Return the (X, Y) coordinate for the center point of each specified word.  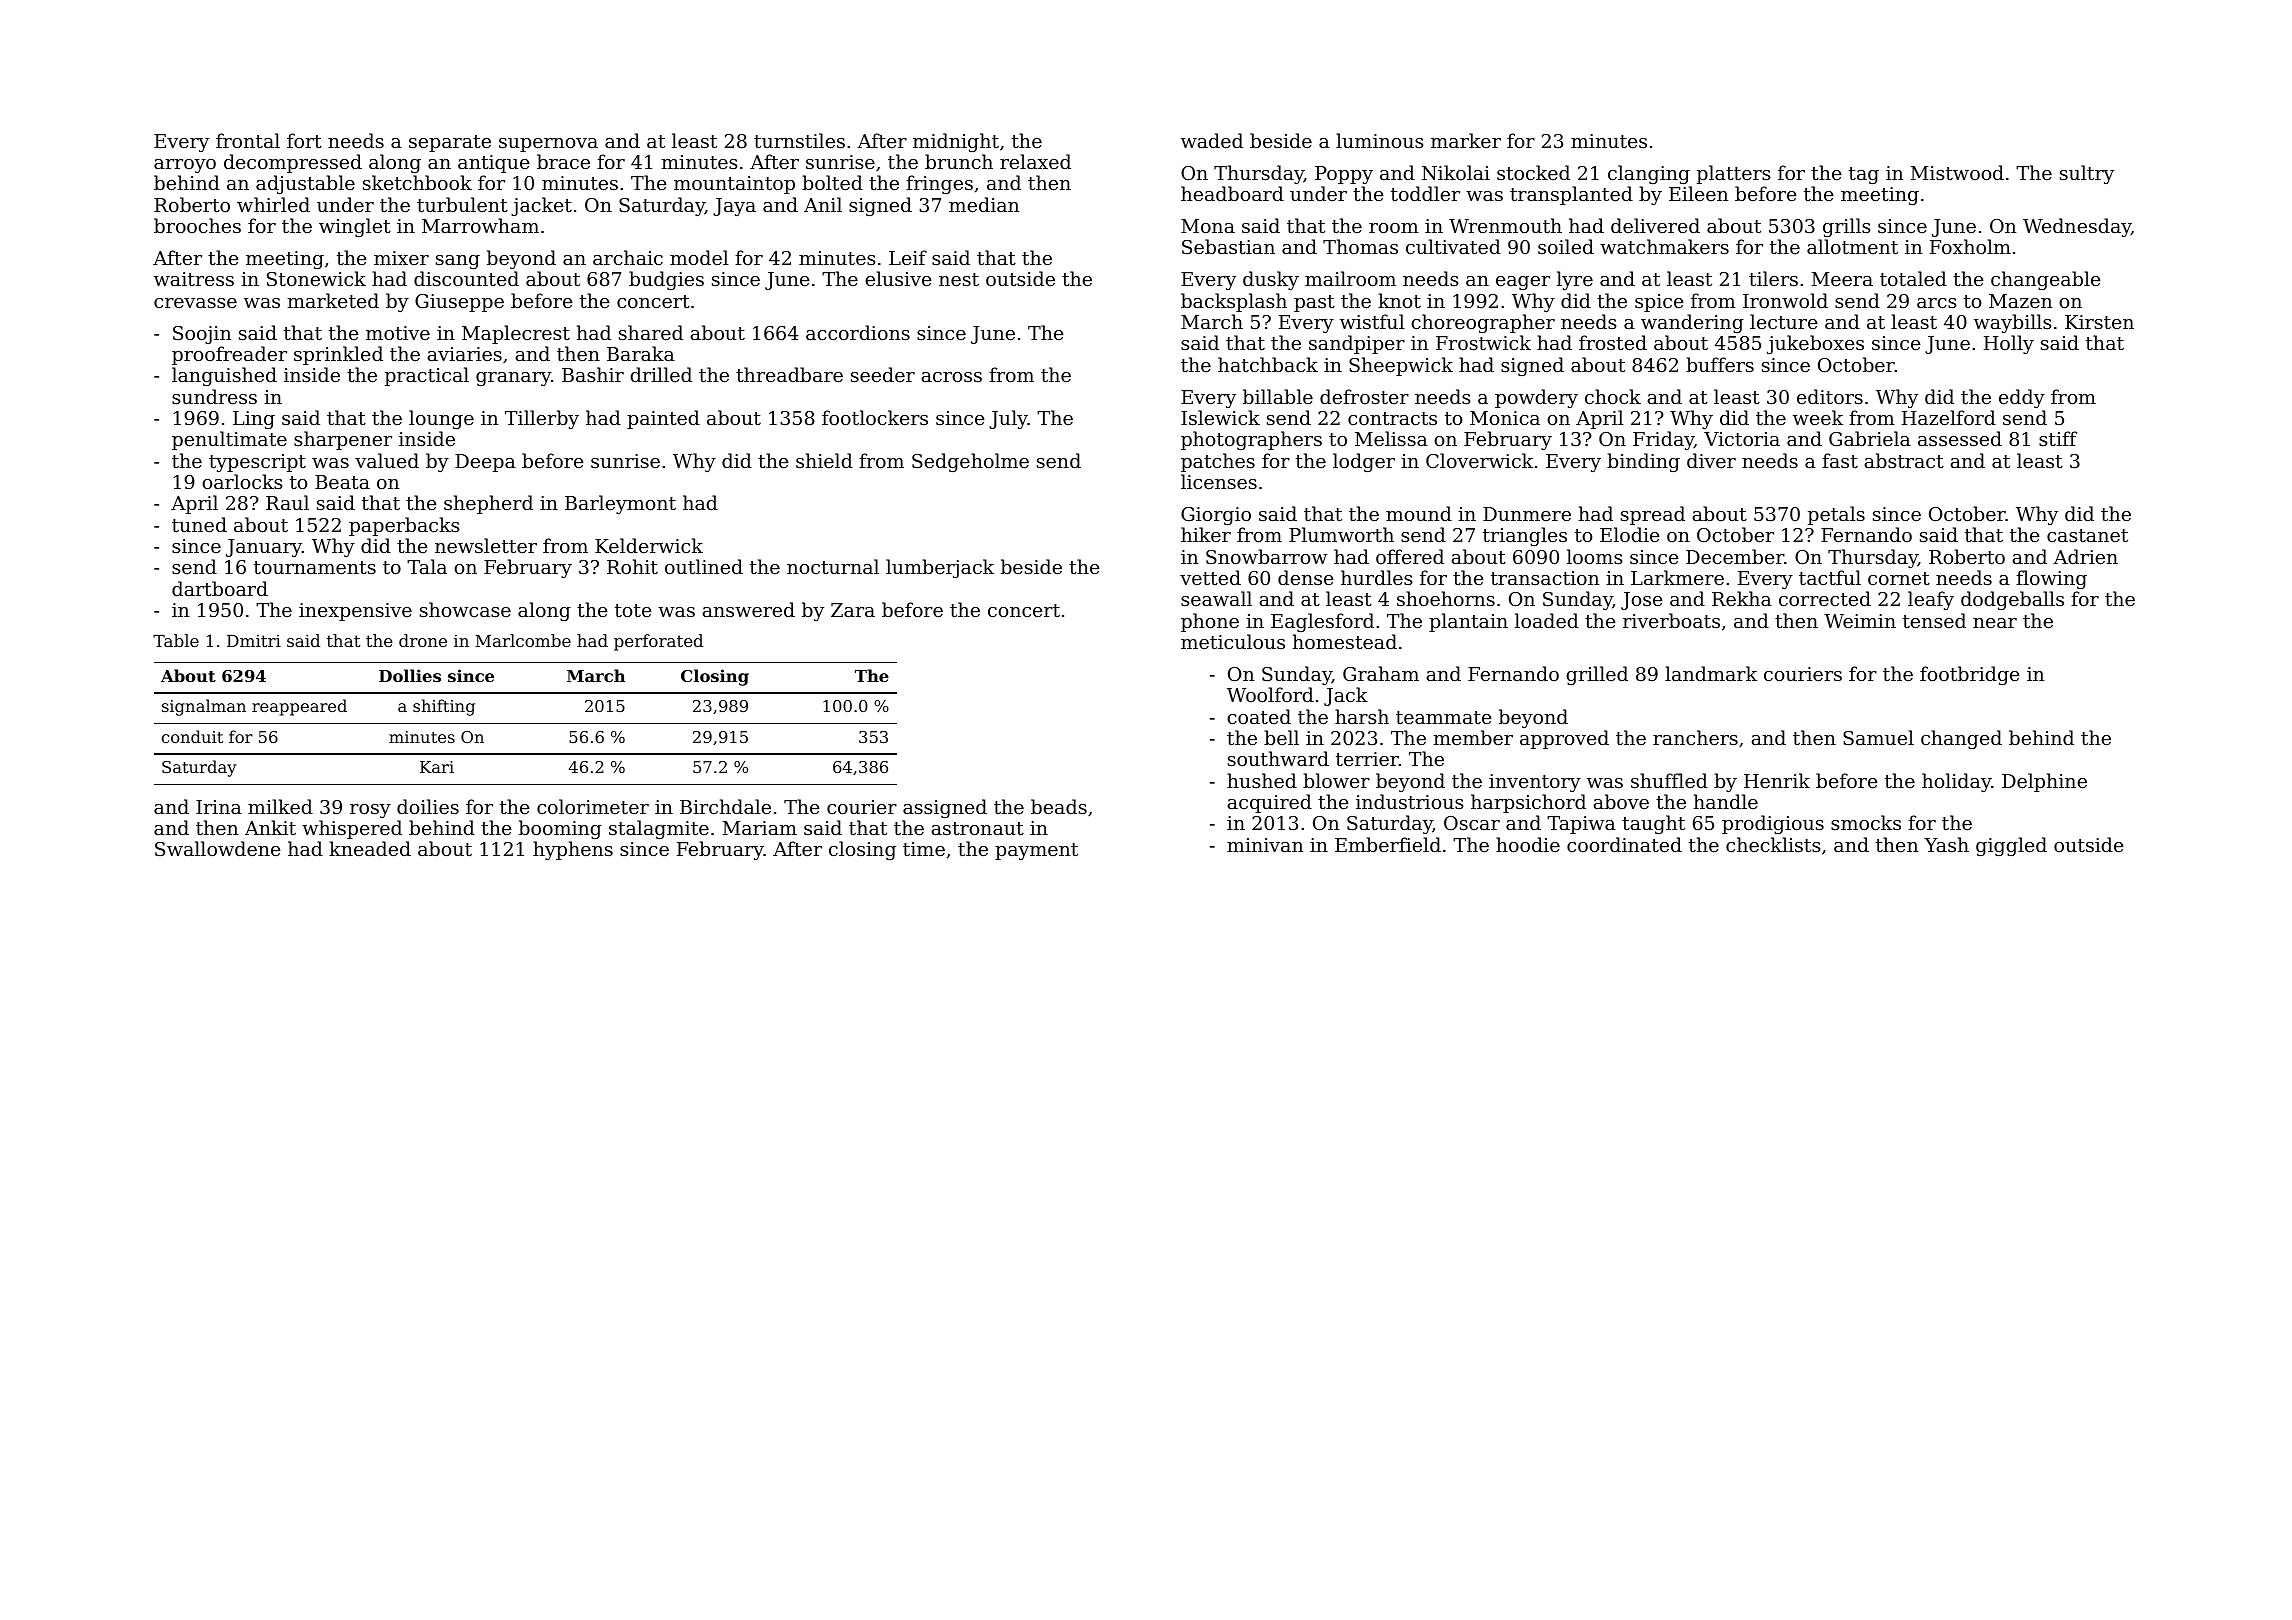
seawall (1216, 598)
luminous (1380, 140)
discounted (466, 278)
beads (1059, 806)
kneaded (370, 848)
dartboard (220, 588)
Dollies (410, 675)
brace (563, 161)
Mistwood (1957, 172)
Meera (1842, 279)
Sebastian (1228, 246)
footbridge (1970, 675)
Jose (1642, 601)
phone (1210, 622)
